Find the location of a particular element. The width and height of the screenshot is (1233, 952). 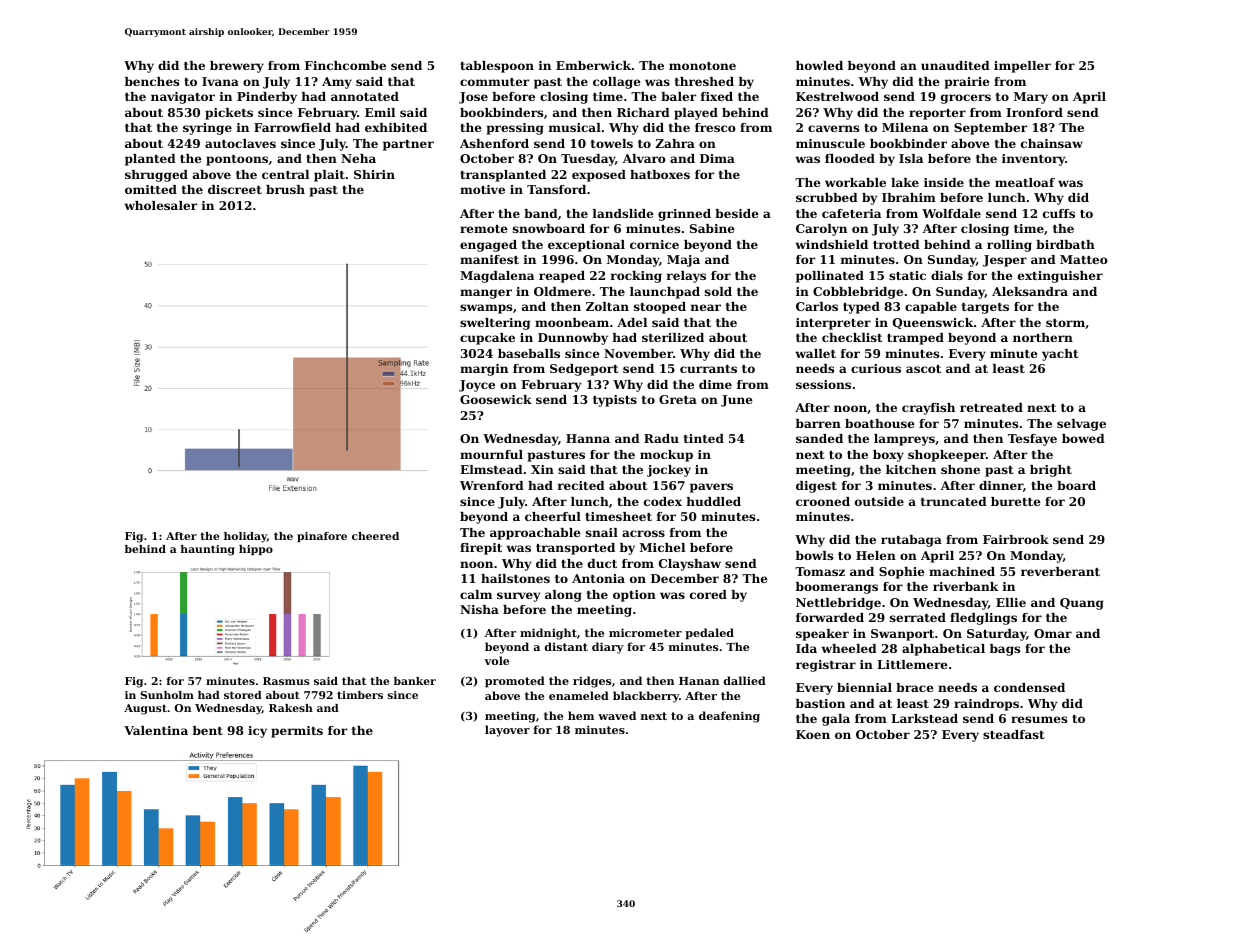

pavers is located at coordinates (711, 488).
